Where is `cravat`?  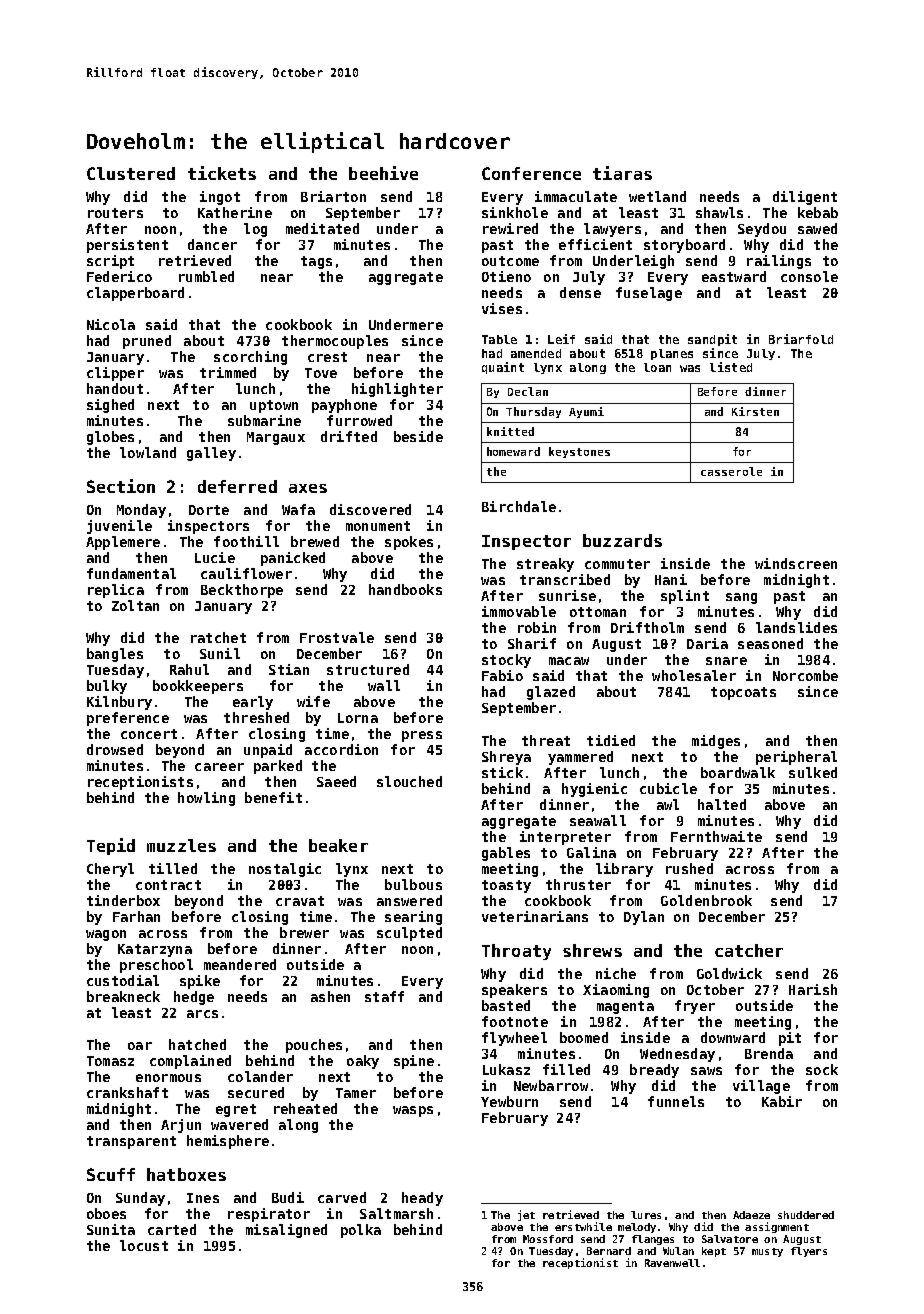 cravat is located at coordinates (300, 901).
